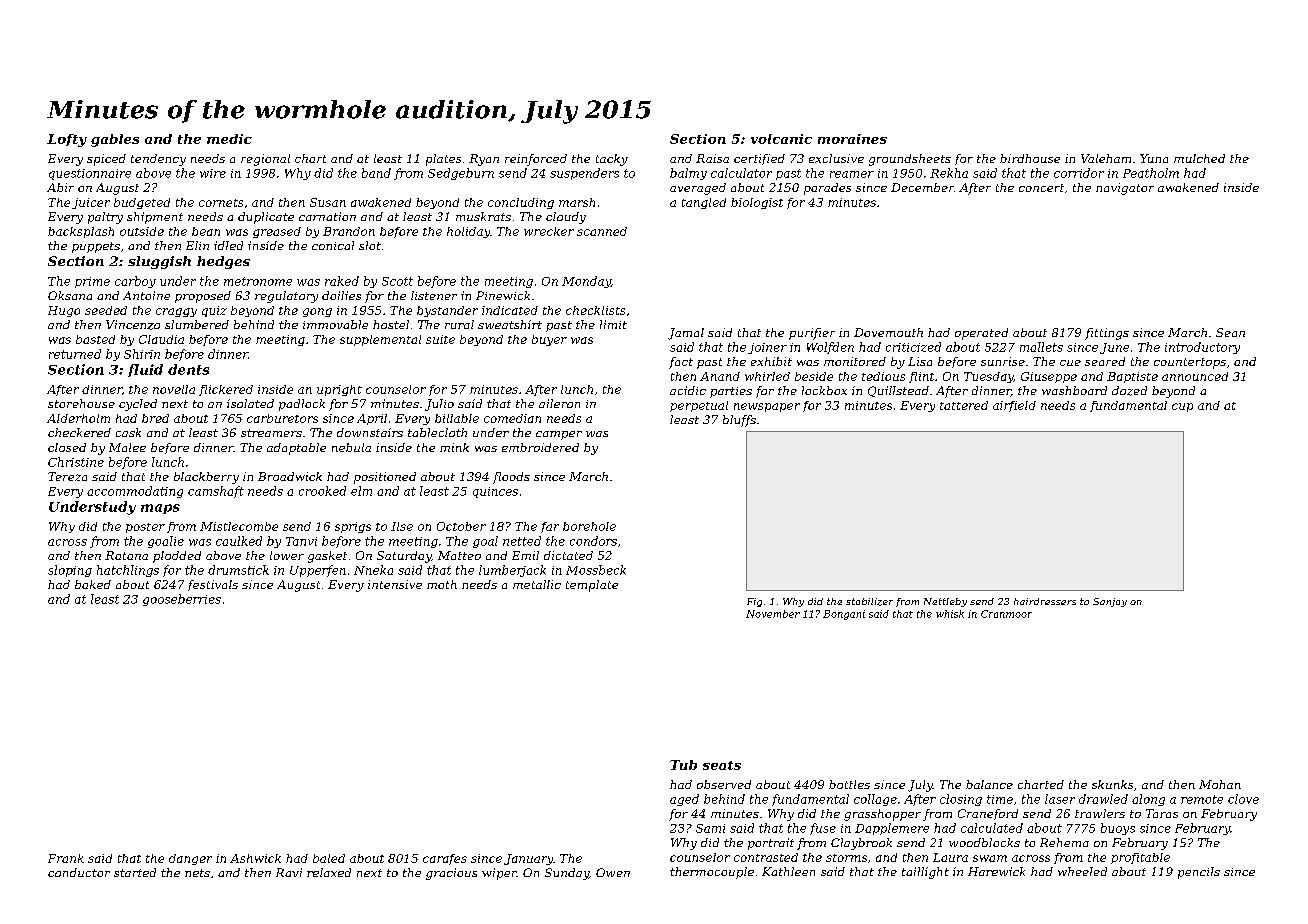 The image size is (1308, 924). I want to click on Sanjay, so click(1110, 602).
